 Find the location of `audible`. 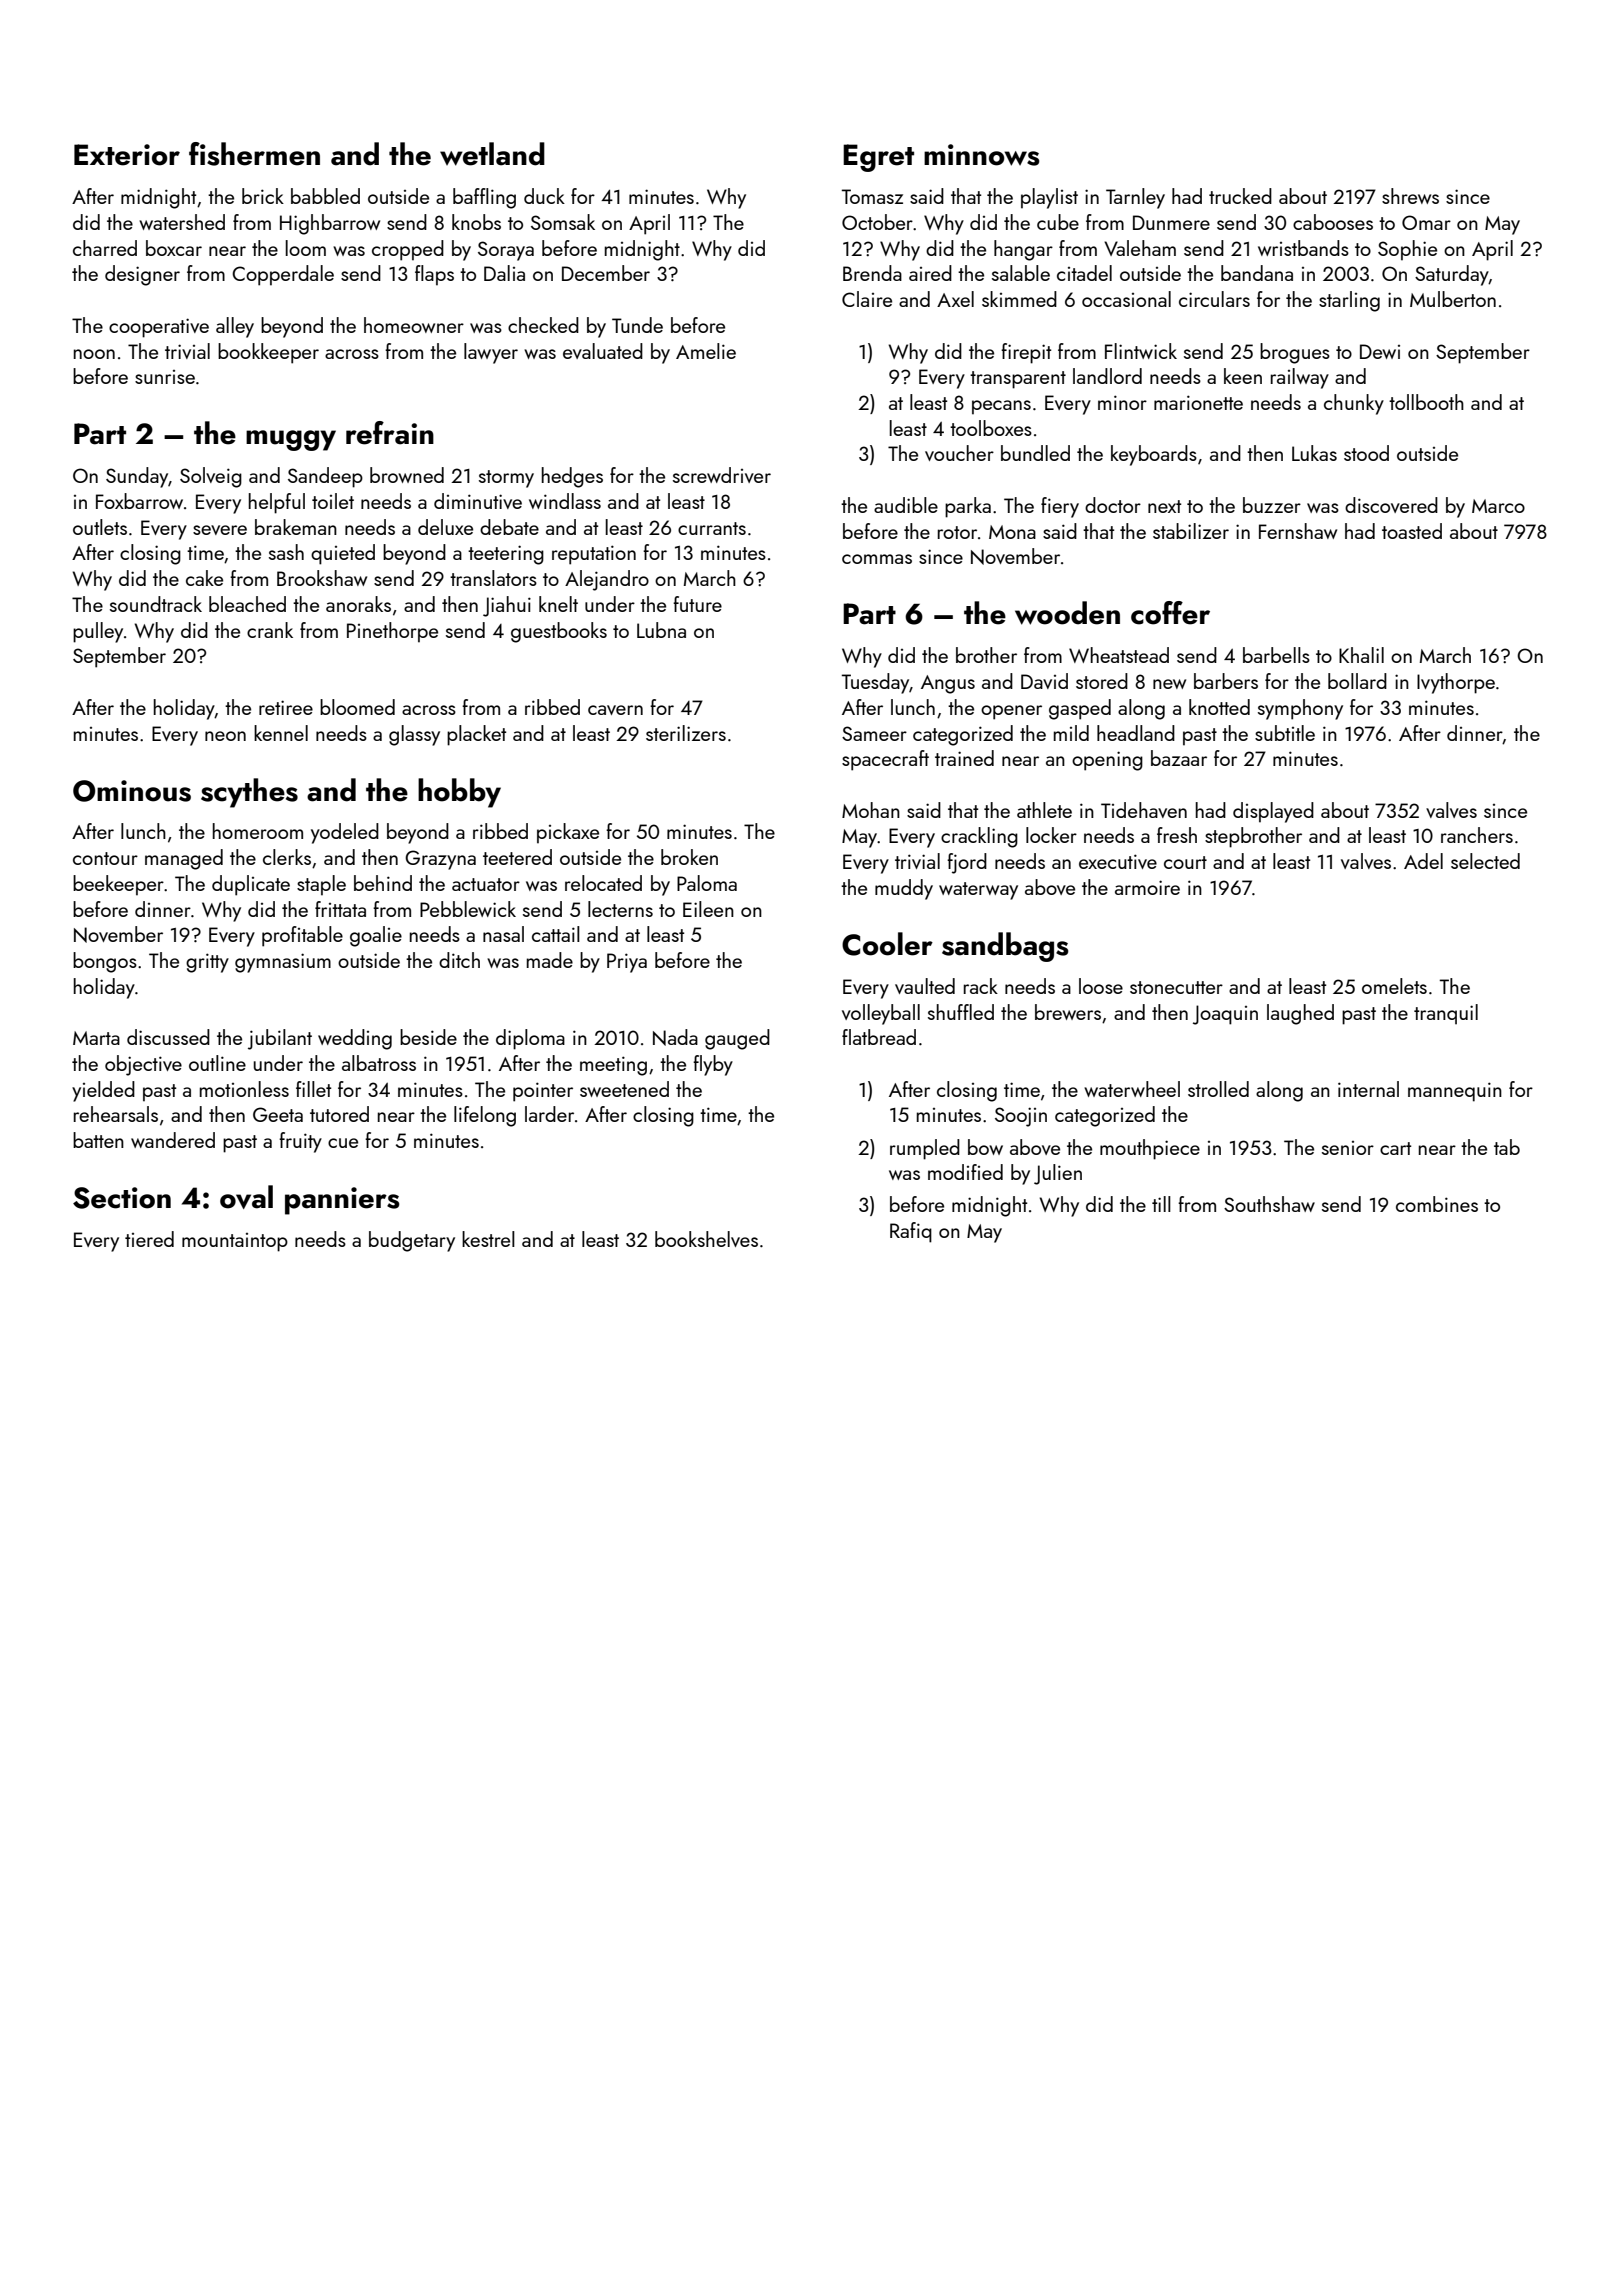

audible is located at coordinates (906, 505).
